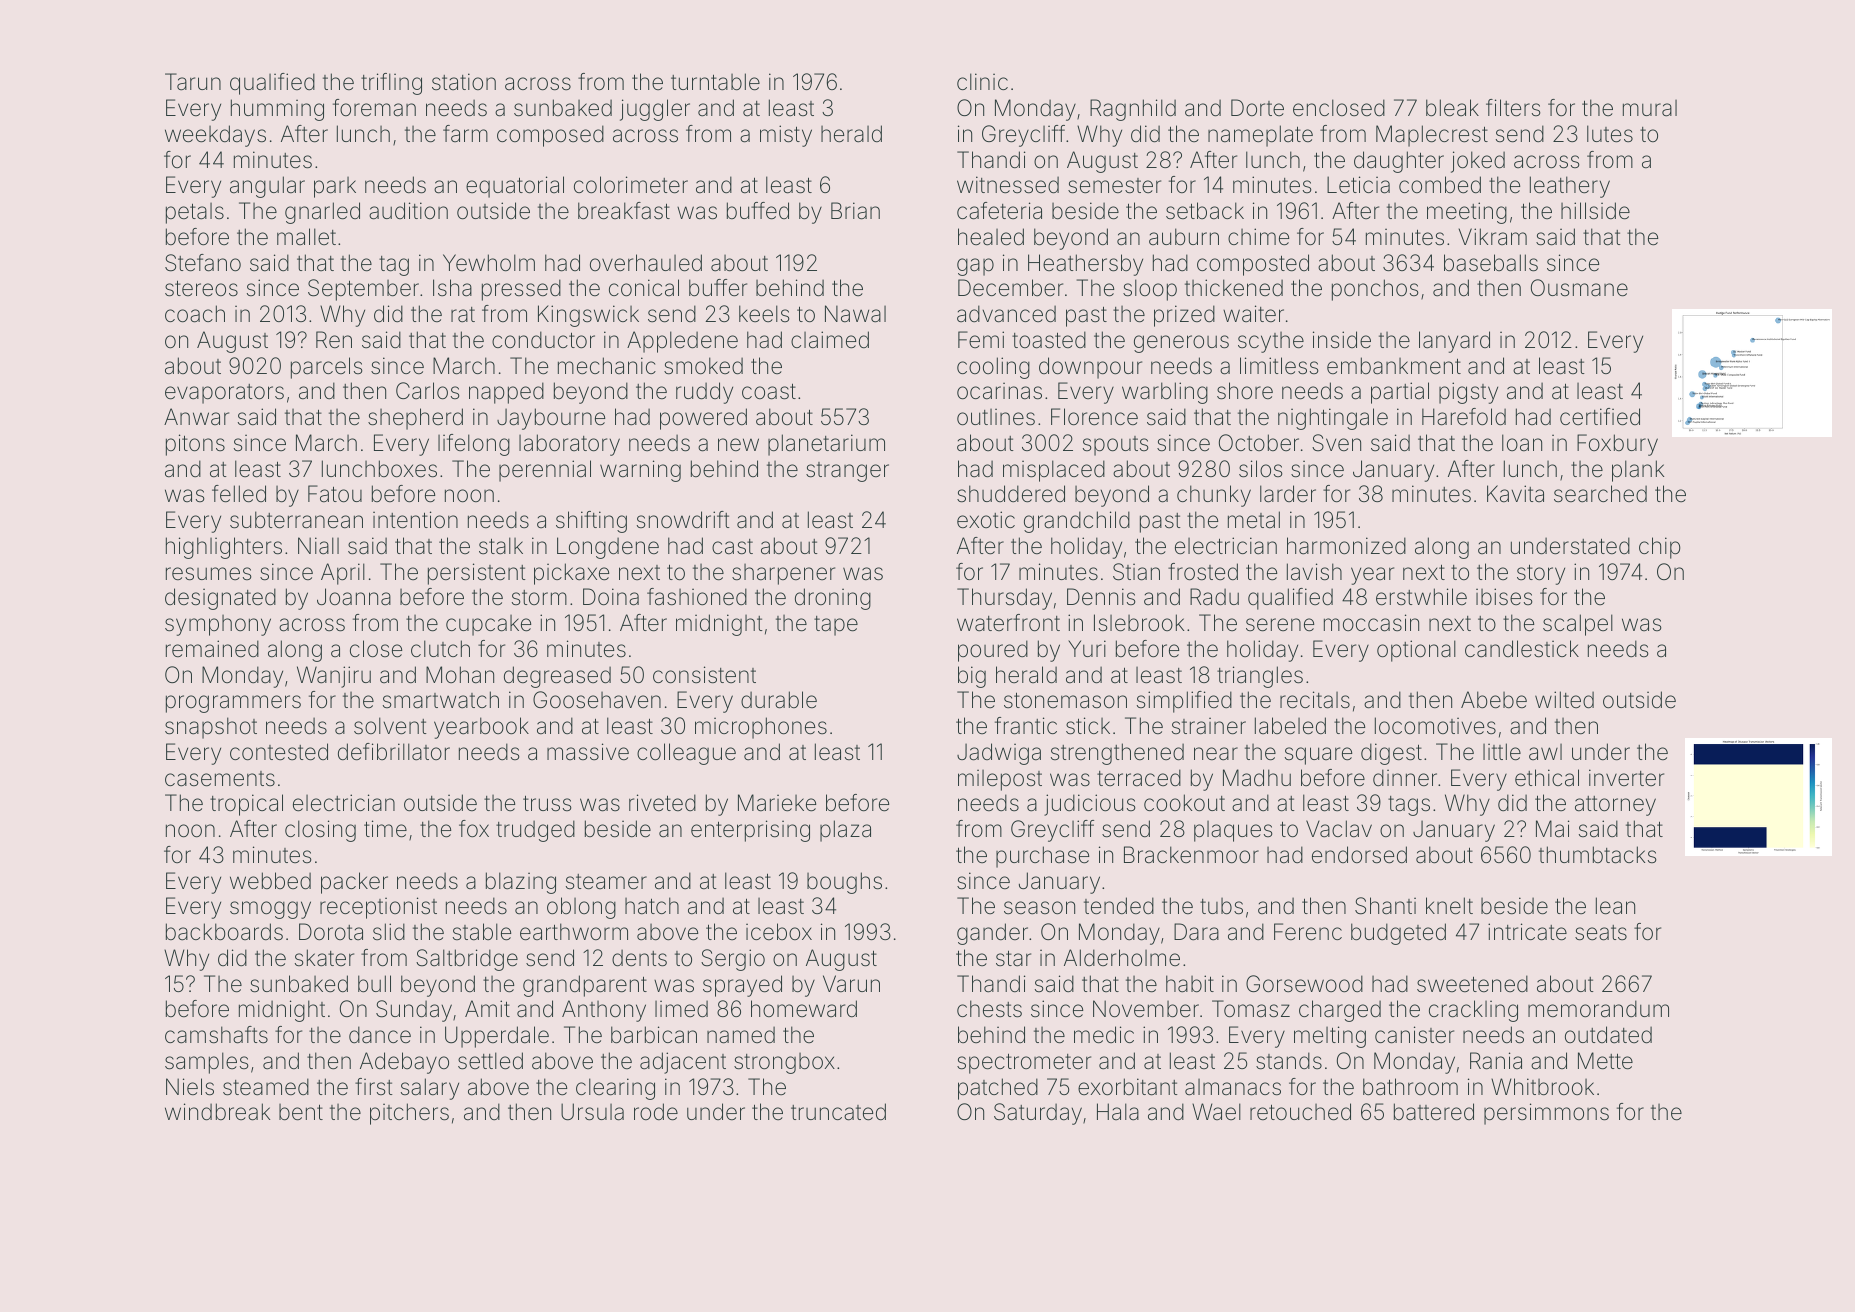 This page has width=1855, height=1312. What do you see at coordinates (1650, 108) in the page?
I see `mural` at bounding box center [1650, 108].
